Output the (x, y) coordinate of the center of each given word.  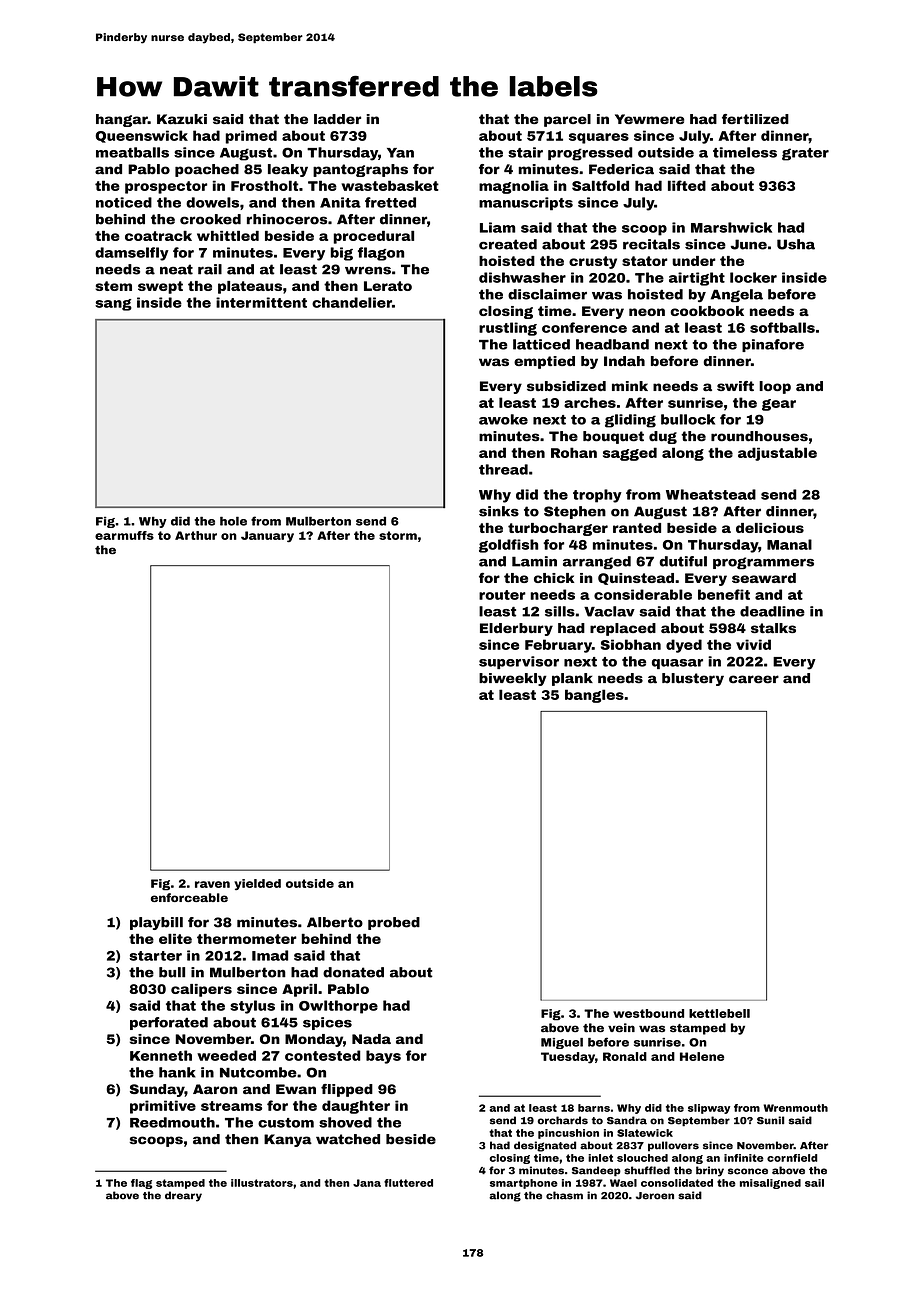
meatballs (132, 152)
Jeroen (655, 1196)
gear (779, 405)
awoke (503, 419)
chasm (564, 1195)
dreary (183, 1196)
